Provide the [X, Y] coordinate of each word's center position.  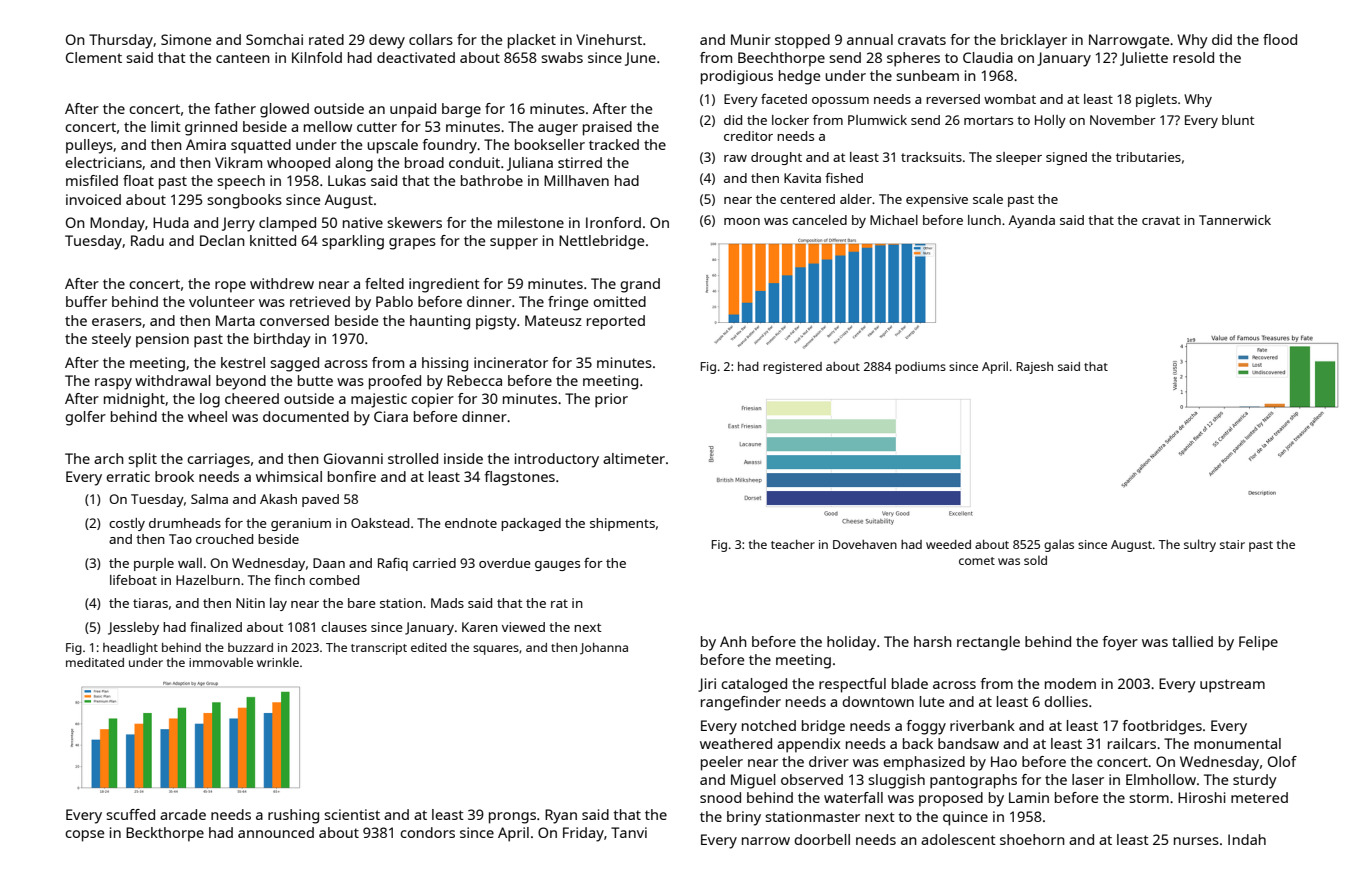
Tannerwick [1235, 220]
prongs [512, 818]
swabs [562, 57]
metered [1259, 797]
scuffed [130, 814]
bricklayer [1034, 41]
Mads [447, 603]
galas [1059, 545]
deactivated [416, 57]
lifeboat [133, 580]
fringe [568, 303]
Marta [235, 320]
